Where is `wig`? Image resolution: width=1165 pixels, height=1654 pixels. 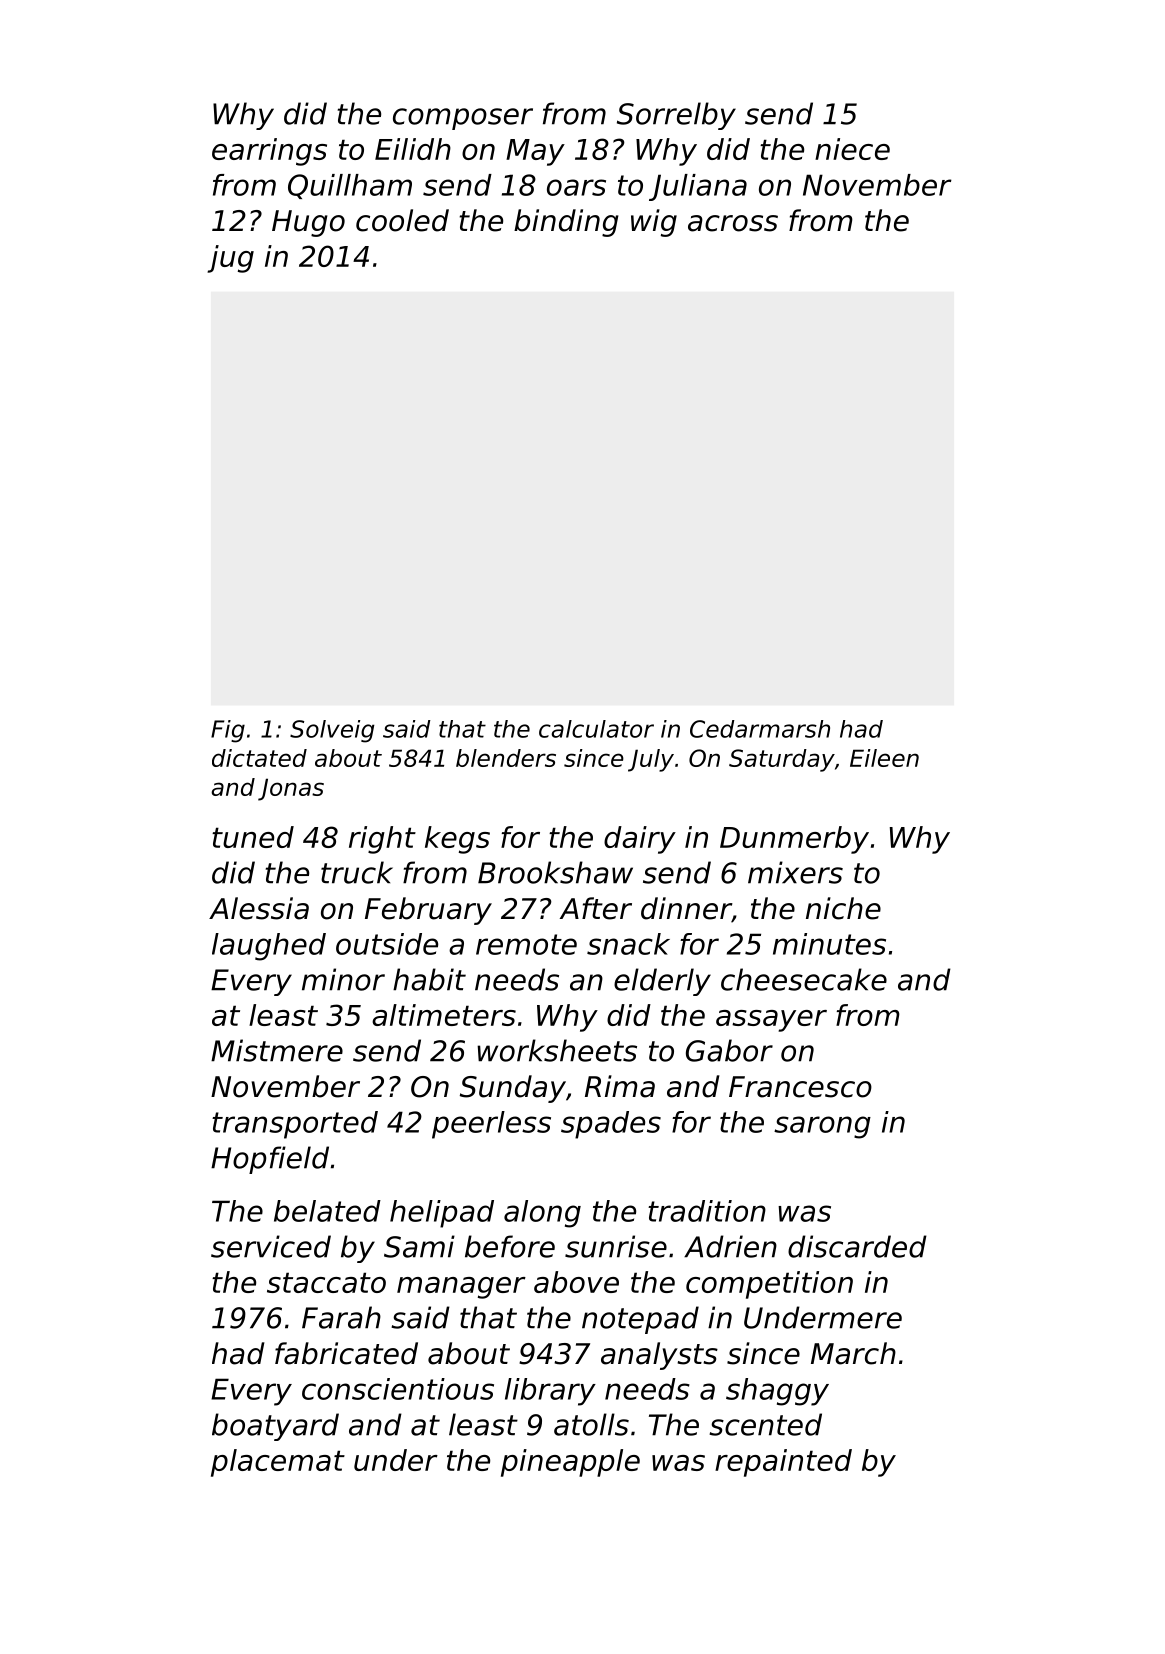 wig is located at coordinates (654, 223).
